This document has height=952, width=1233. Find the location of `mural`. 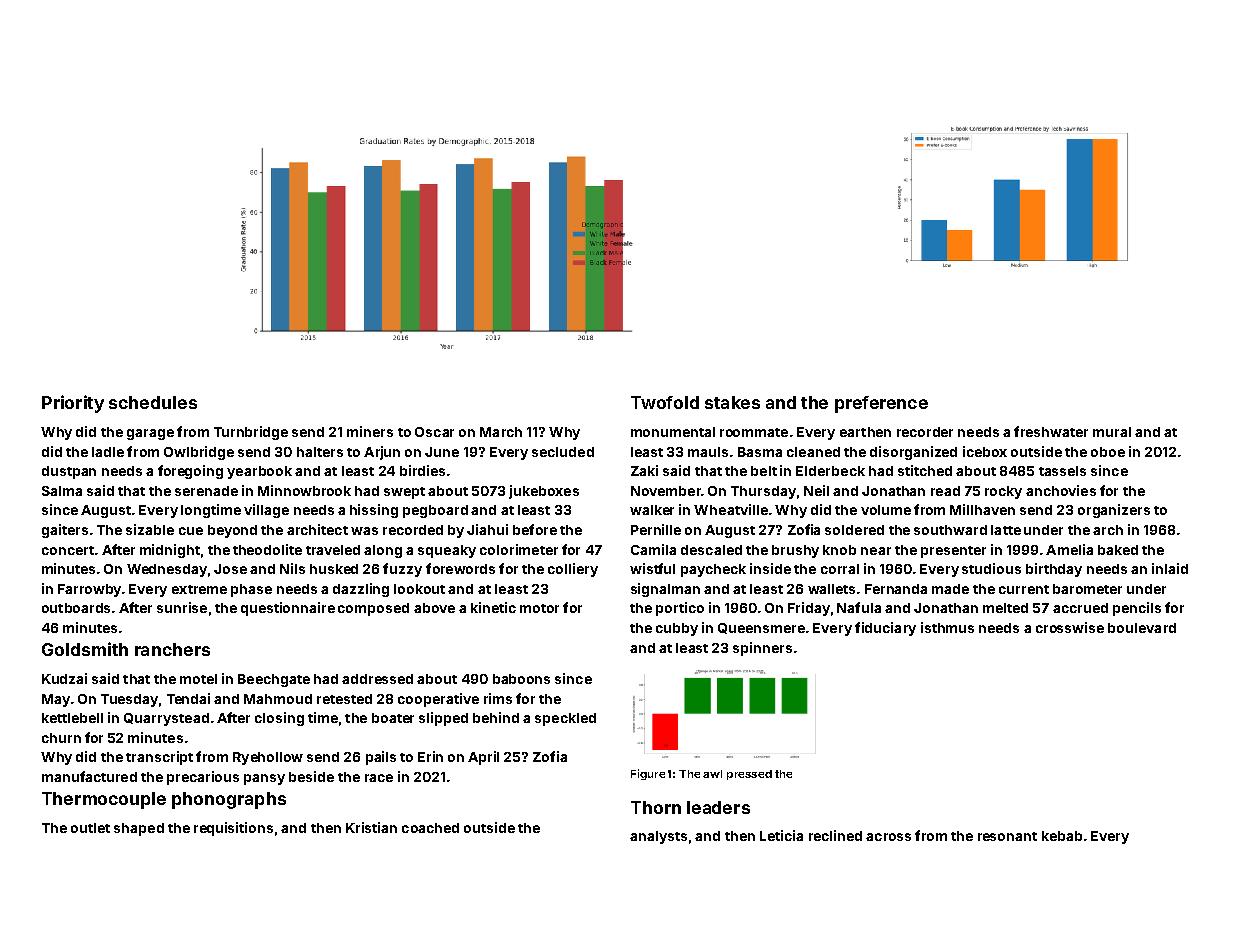

mural is located at coordinates (1112, 432).
